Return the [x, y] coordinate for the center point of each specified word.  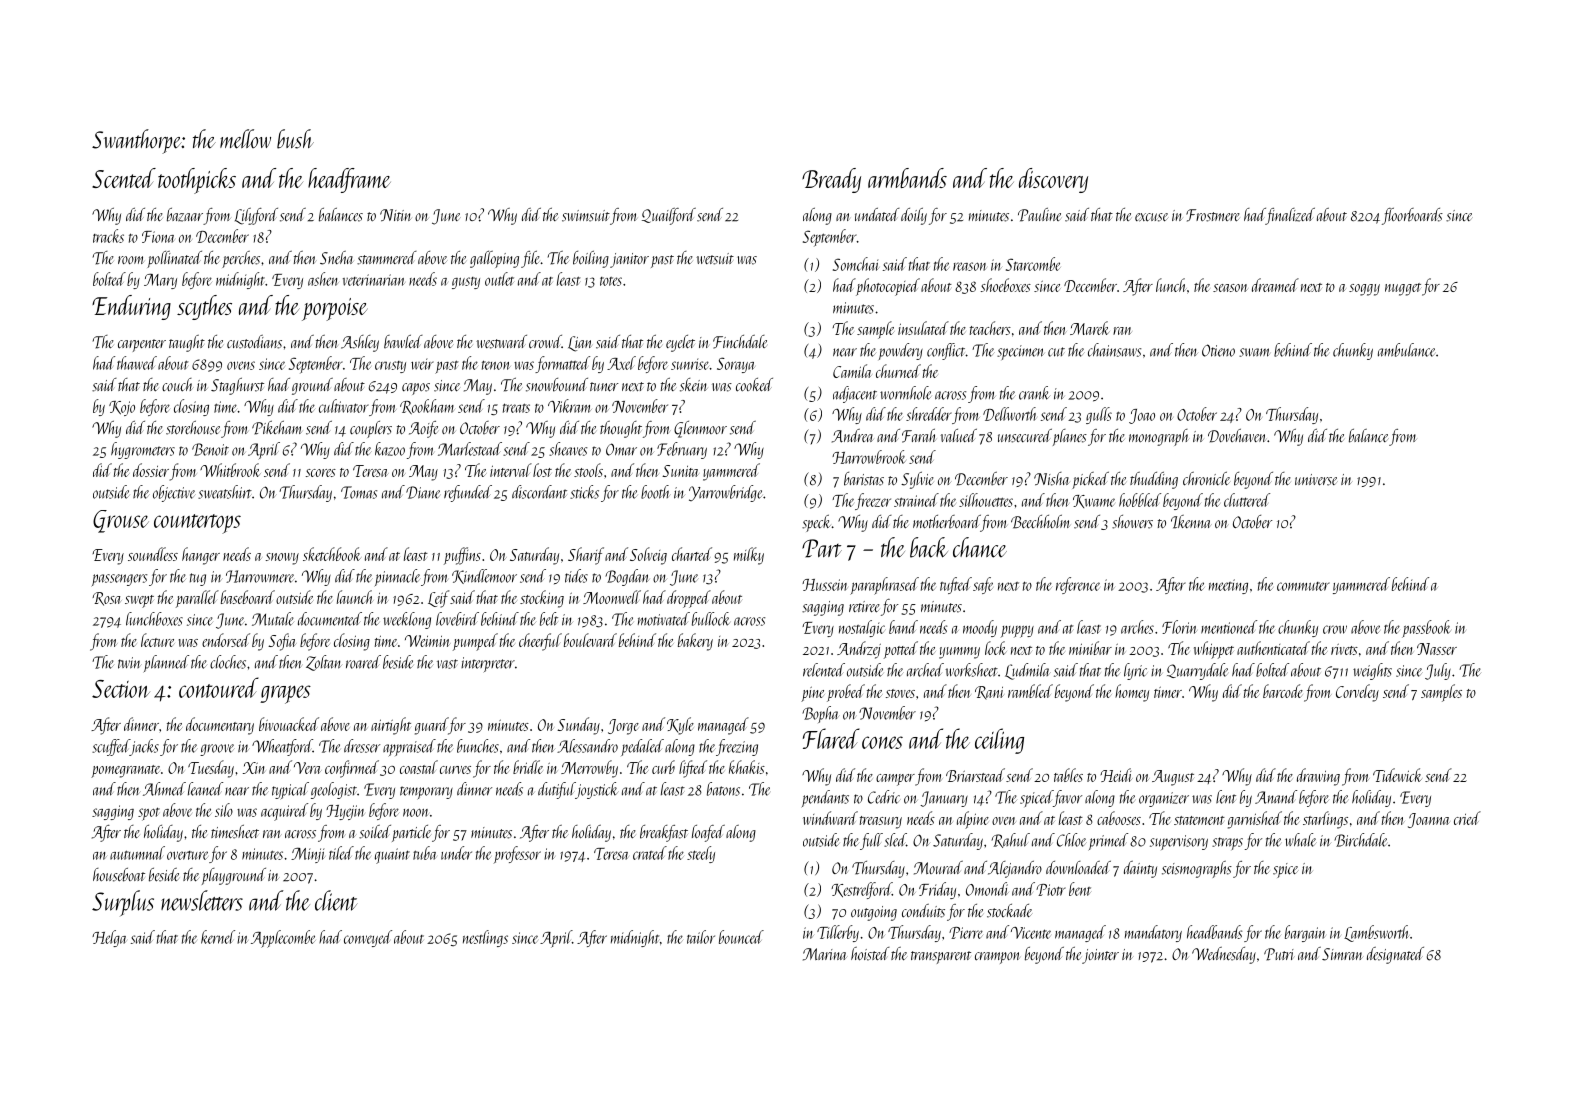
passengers [119, 580]
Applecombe [283, 939]
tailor [701, 937]
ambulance [1406, 350]
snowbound [557, 385]
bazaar [185, 215]
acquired [284, 812]
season [1230, 288]
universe [1316, 480]
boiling [591, 259]
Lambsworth [1376, 933]
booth [655, 492]
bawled [403, 342]
